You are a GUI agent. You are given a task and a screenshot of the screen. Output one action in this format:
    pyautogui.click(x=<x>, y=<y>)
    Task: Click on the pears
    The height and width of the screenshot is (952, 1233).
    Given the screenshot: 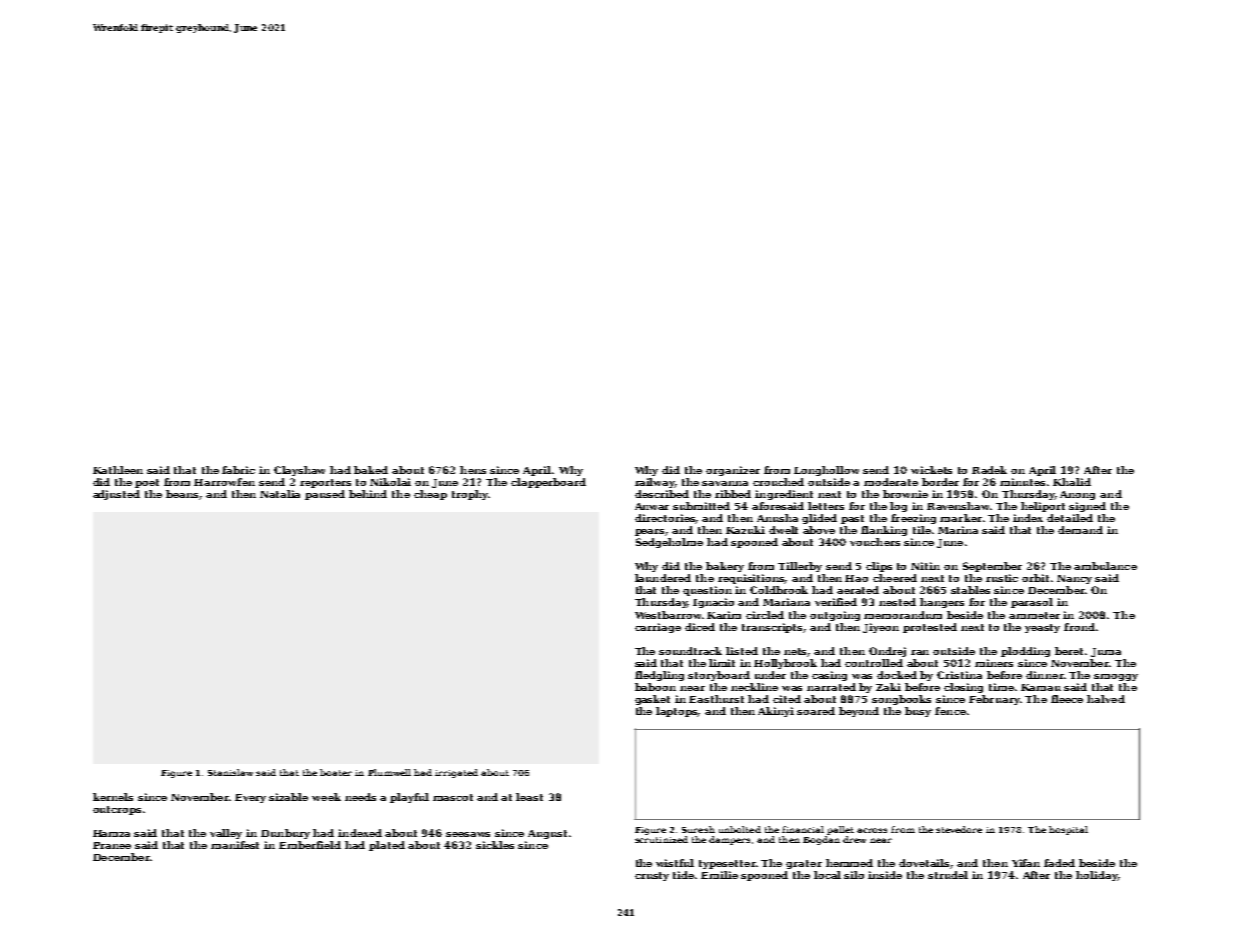 What is the action you would take?
    pyautogui.click(x=650, y=532)
